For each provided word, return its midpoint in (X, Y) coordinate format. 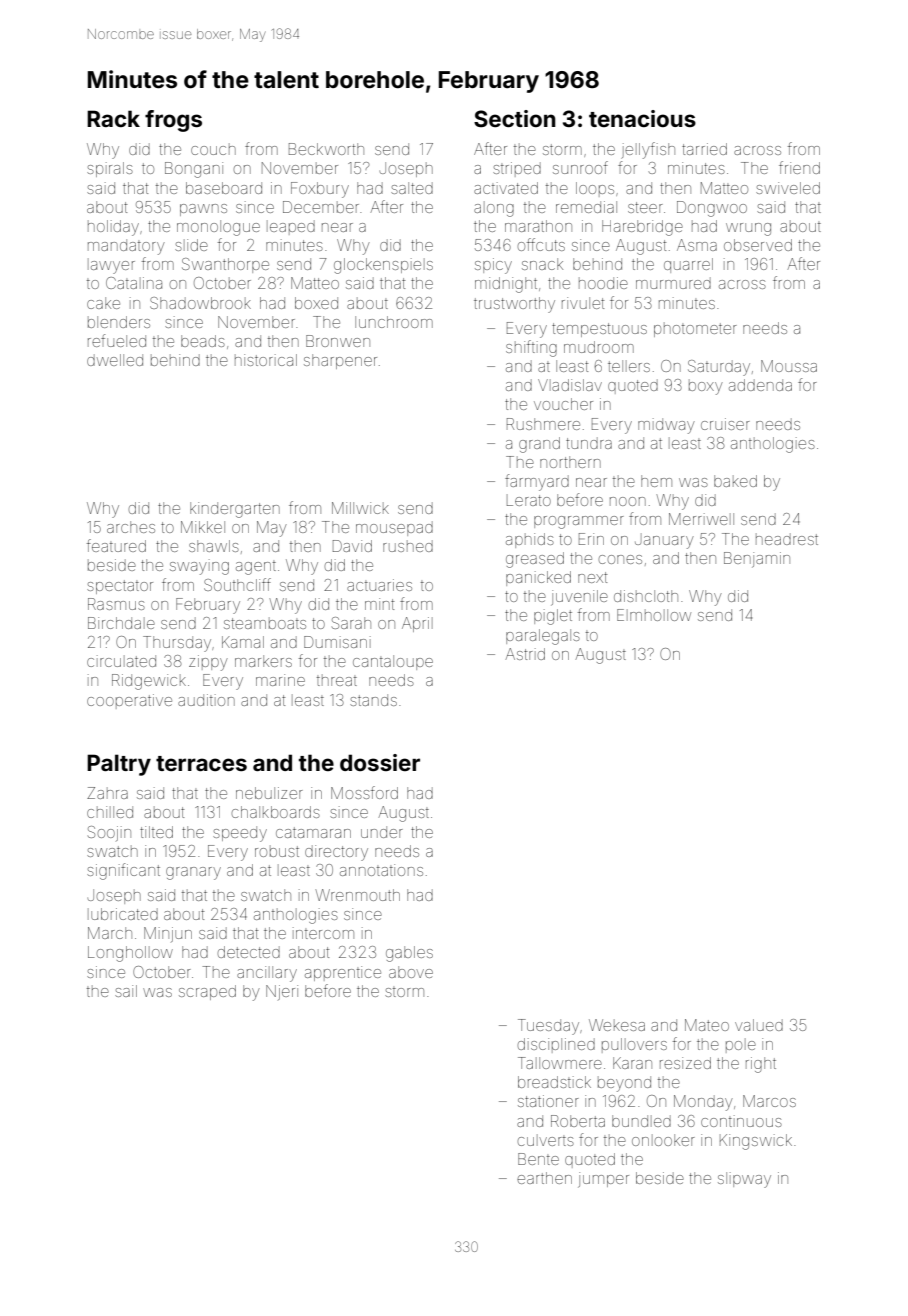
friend (799, 167)
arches (131, 527)
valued (759, 1025)
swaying (199, 567)
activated (506, 188)
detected (249, 952)
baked (735, 481)
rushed (408, 546)
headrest (787, 539)
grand (539, 445)
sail (126, 991)
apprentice (343, 973)
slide (191, 245)
